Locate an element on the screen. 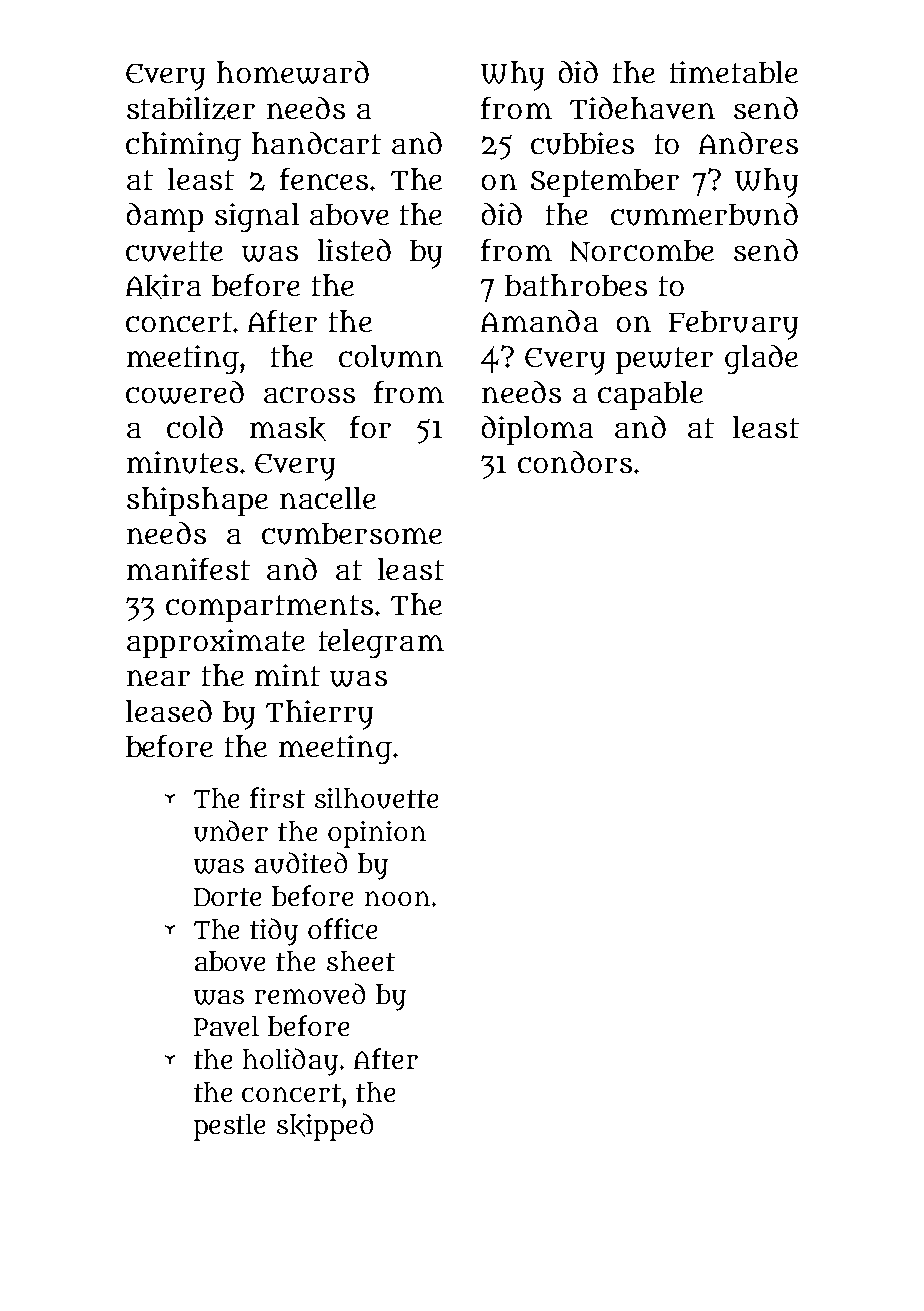  under is located at coordinates (231, 831).
